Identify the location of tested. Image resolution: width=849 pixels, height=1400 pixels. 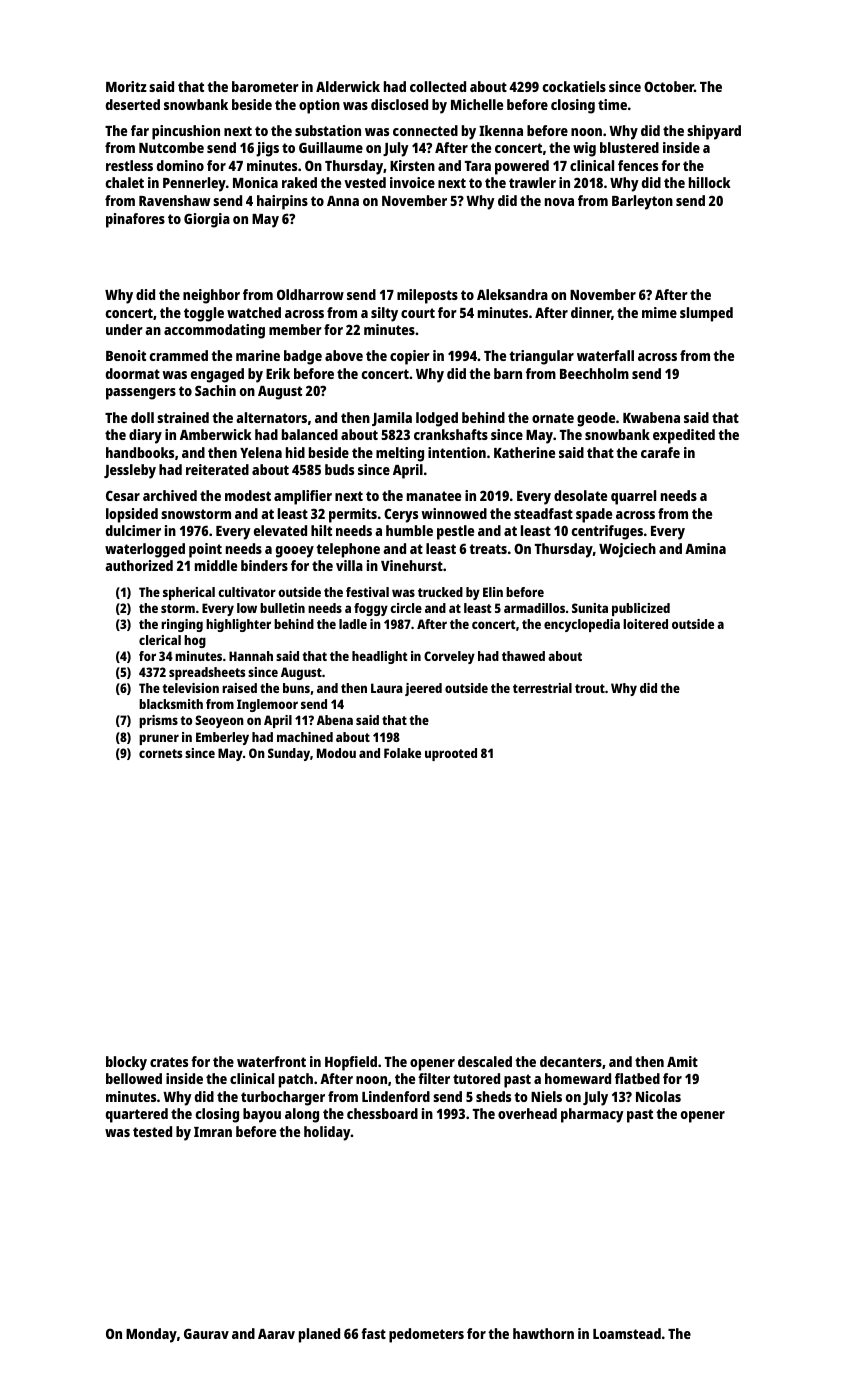
(152, 1131).
